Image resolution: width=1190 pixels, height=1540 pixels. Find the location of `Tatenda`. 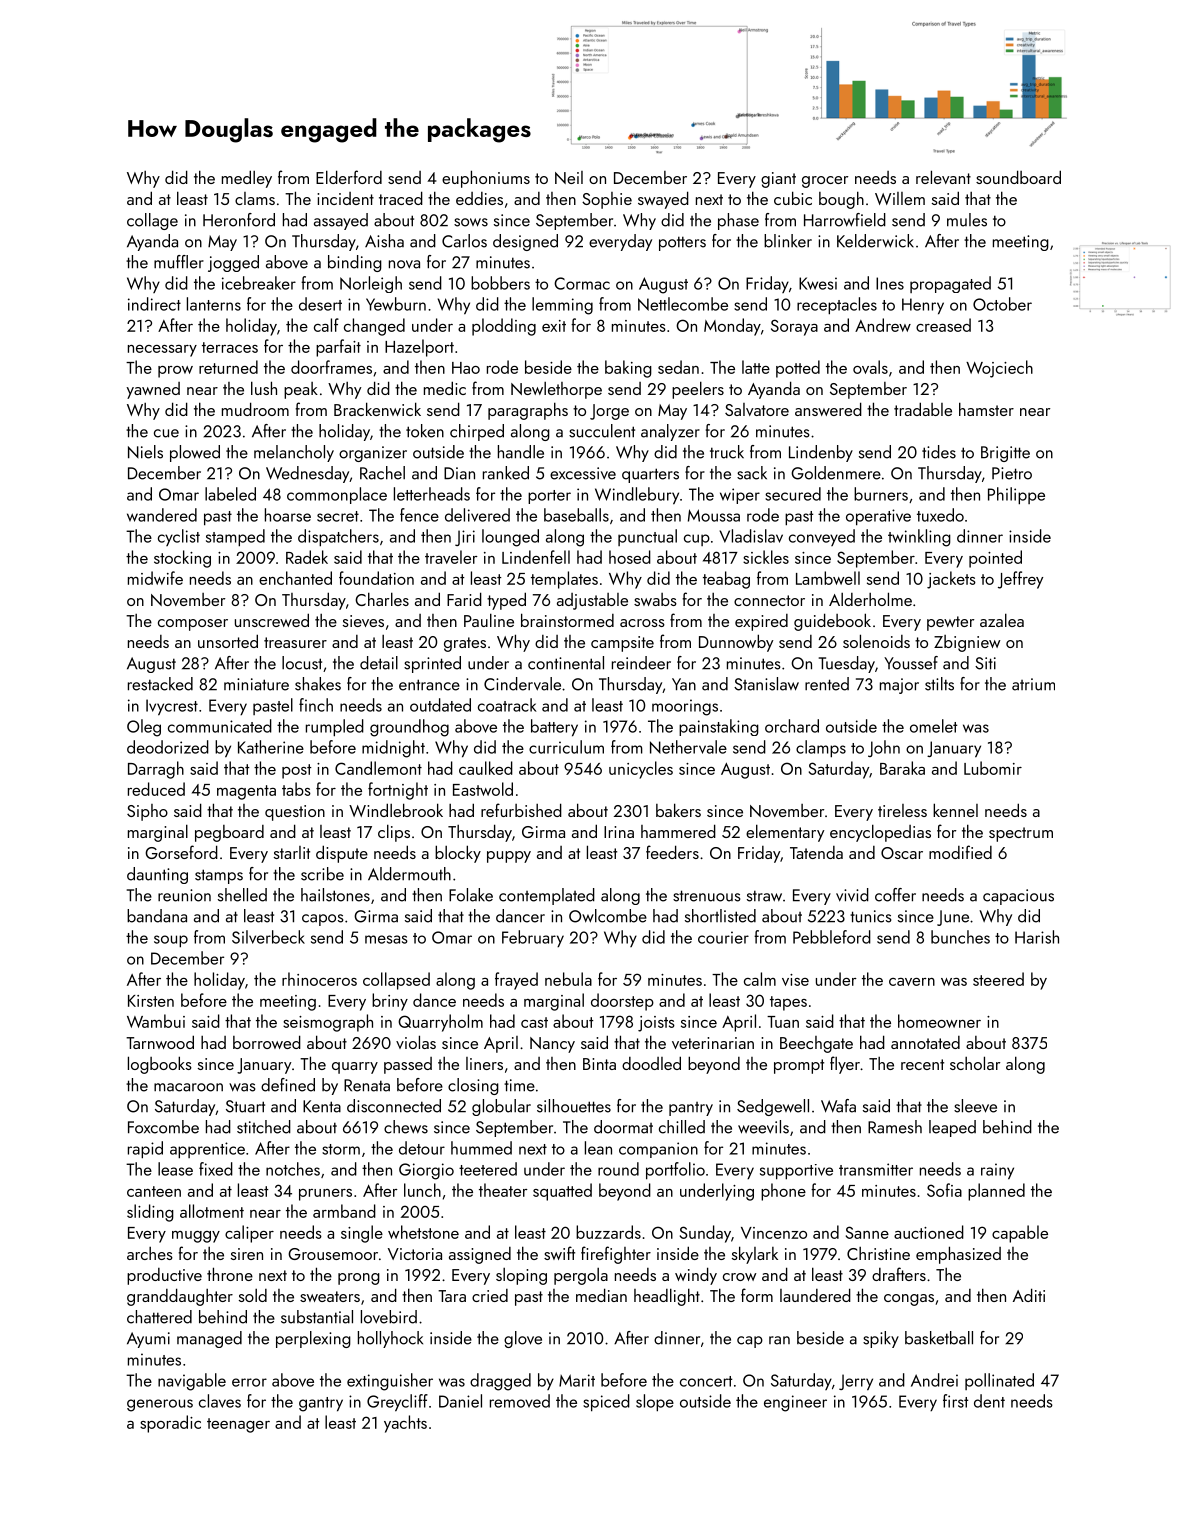

Tatenda is located at coordinates (816, 852).
